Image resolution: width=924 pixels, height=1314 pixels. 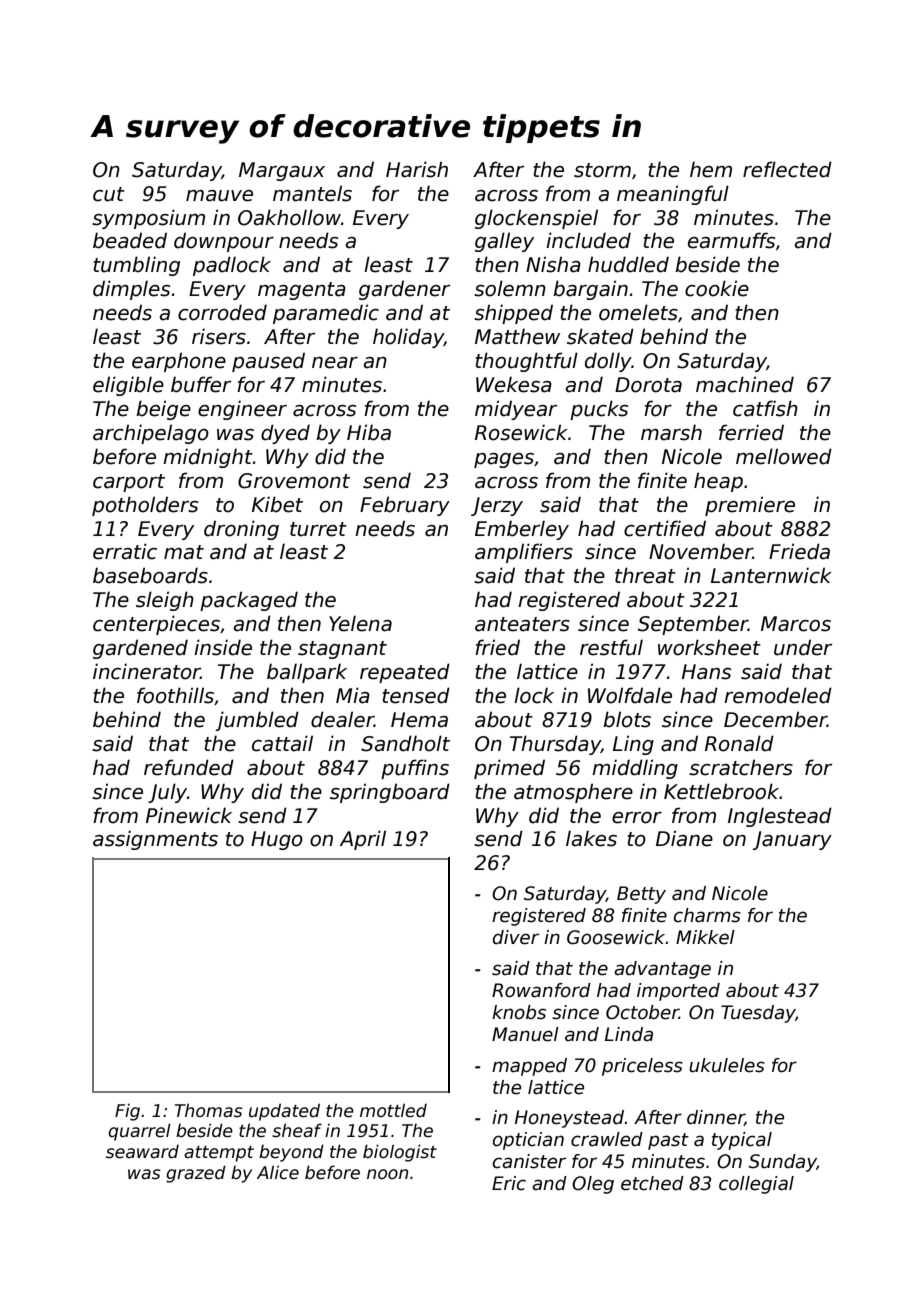 What do you see at coordinates (109, 194) in the document?
I see `cut` at bounding box center [109, 194].
